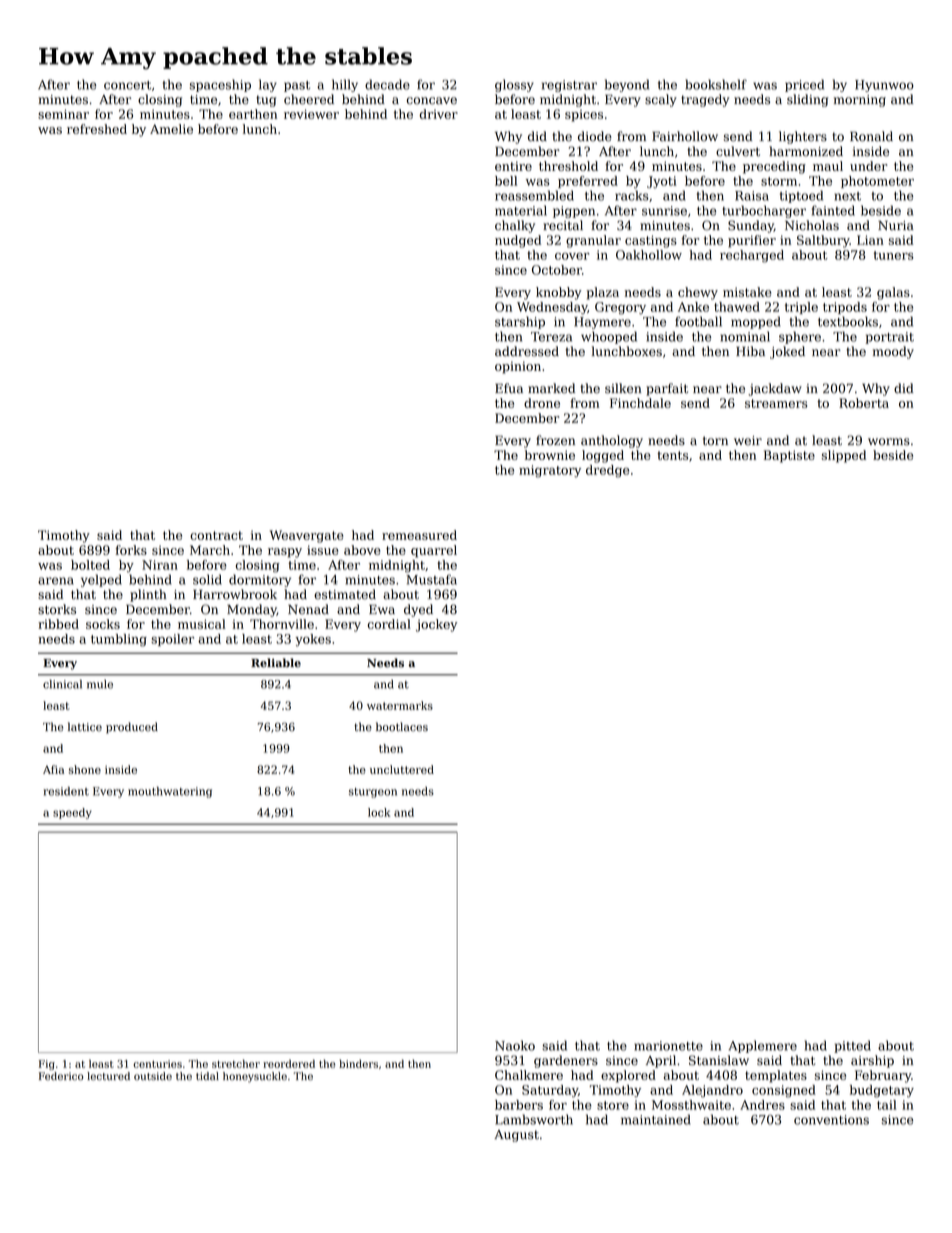 The height and width of the screenshot is (1233, 952). I want to click on conventions, so click(831, 1120).
